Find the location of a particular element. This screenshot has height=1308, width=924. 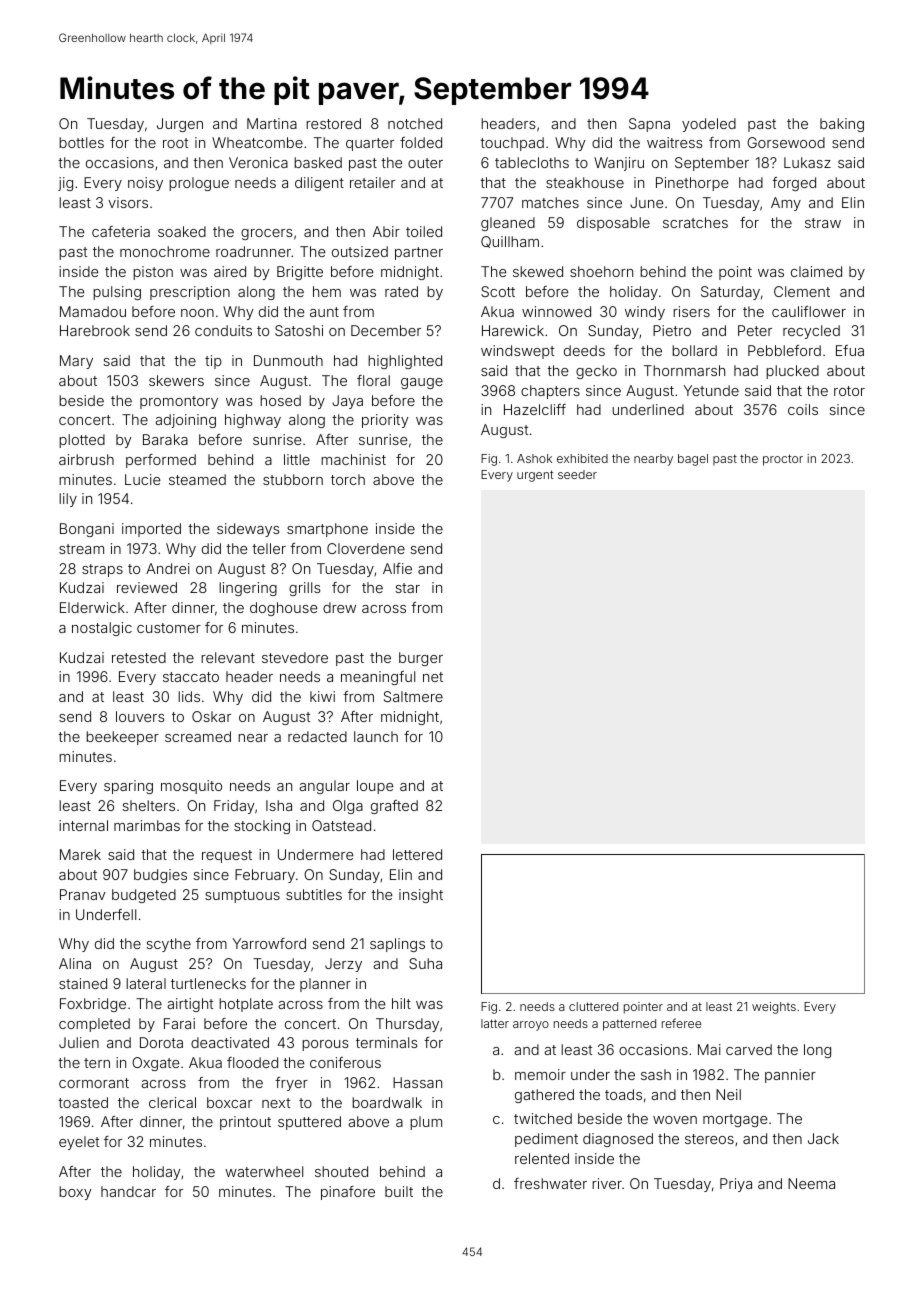

Ashok is located at coordinates (534, 458).
